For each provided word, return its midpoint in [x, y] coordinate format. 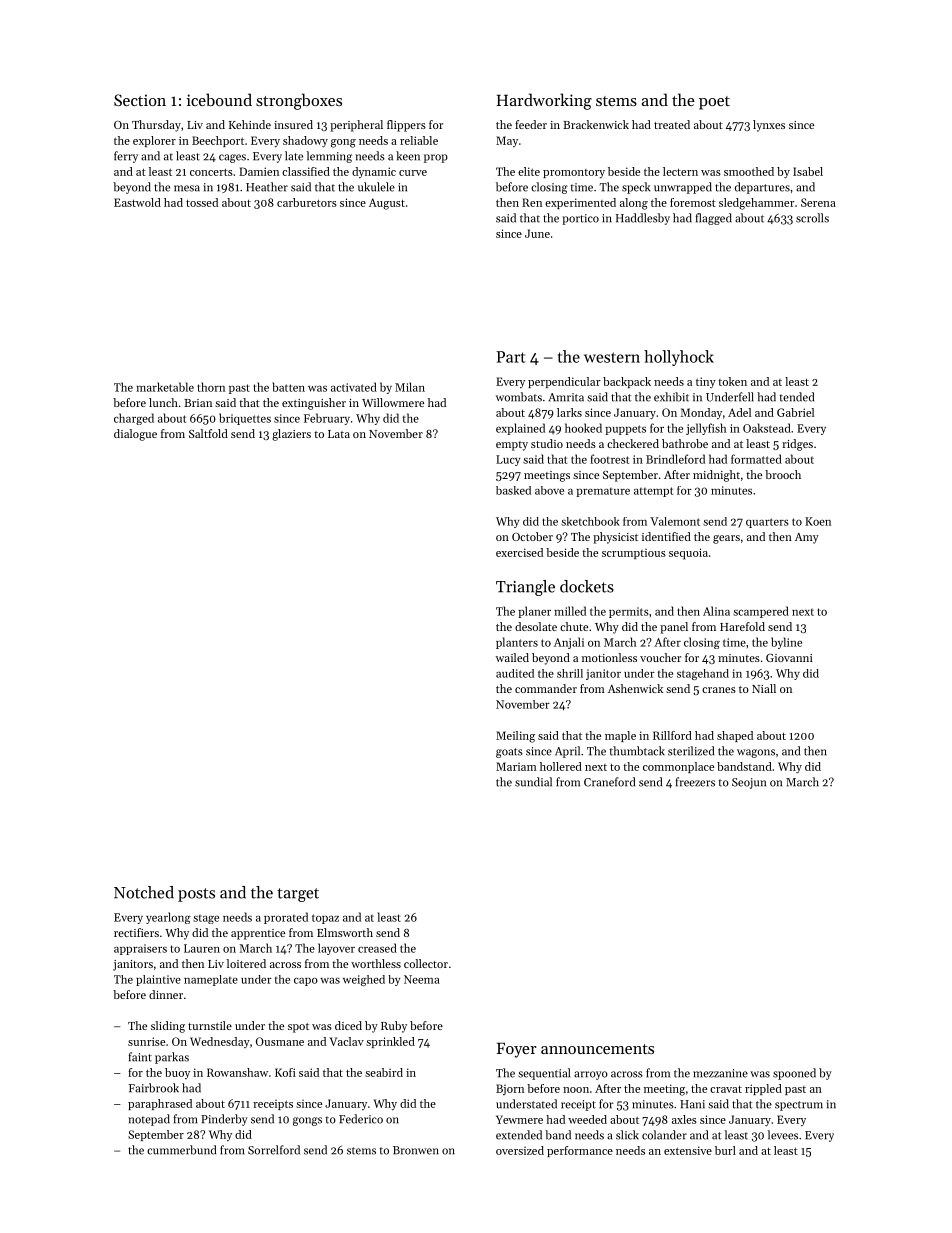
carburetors [307, 202]
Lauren [202, 948]
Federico [361, 1119]
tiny [706, 382]
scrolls [812, 218]
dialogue [135, 435]
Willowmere [393, 402]
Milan [410, 387]
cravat [726, 1089]
